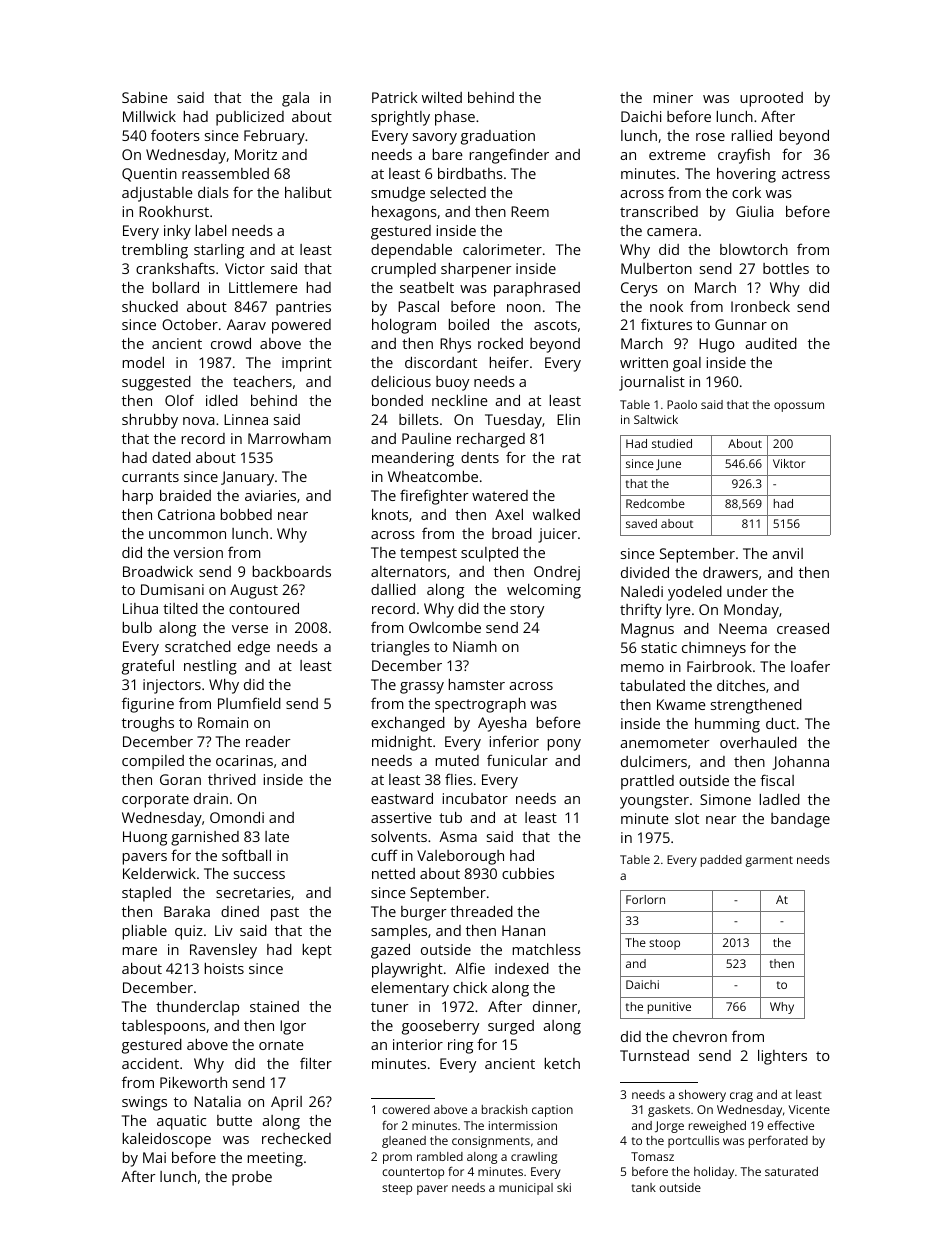 The height and width of the screenshot is (1233, 952). Describe the element at coordinates (526, 1189) in the screenshot. I see `municipal` at that location.
